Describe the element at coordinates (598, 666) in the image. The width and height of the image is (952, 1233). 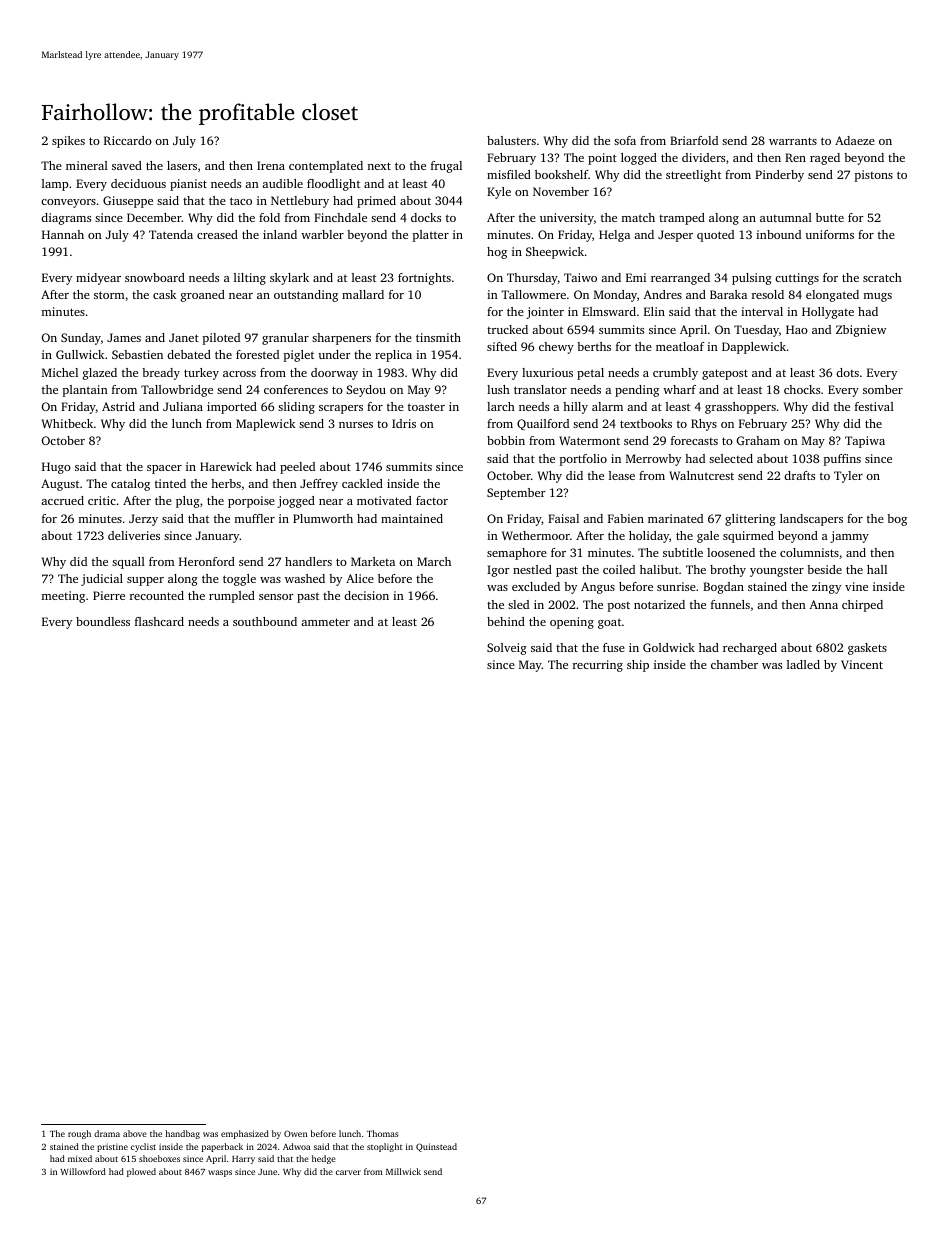
I see `recurring` at that location.
